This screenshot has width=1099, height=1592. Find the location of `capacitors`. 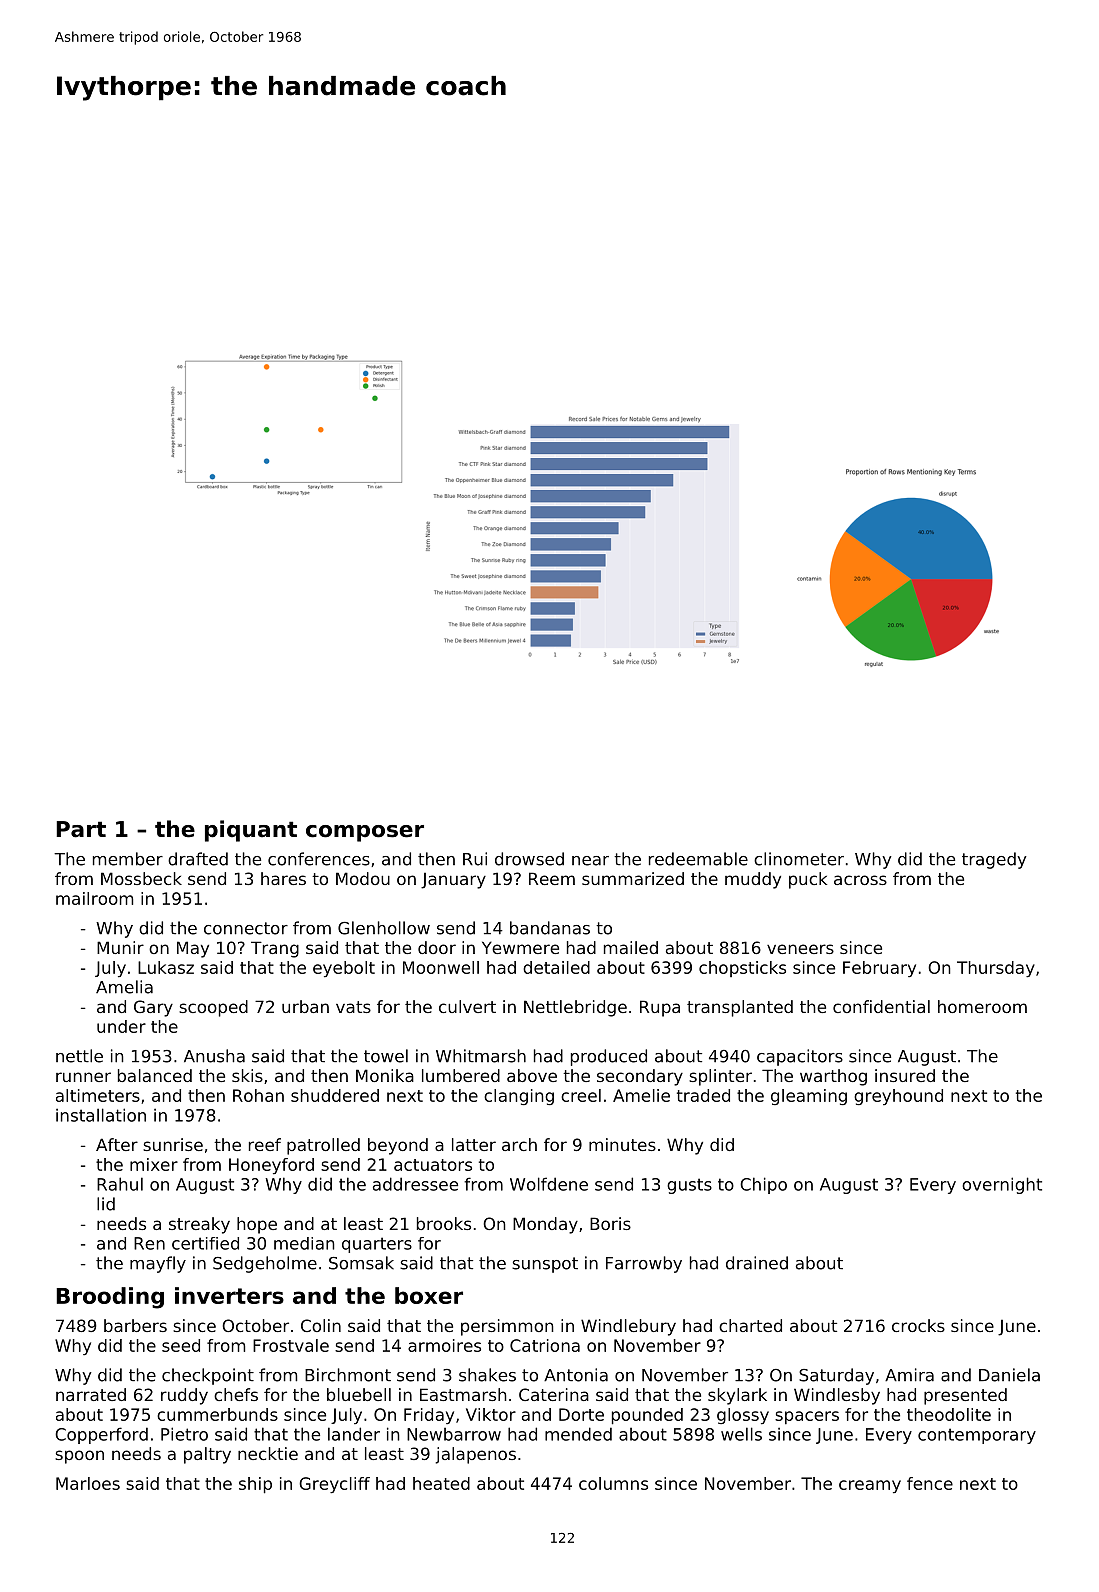

capacitors is located at coordinates (800, 1057).
